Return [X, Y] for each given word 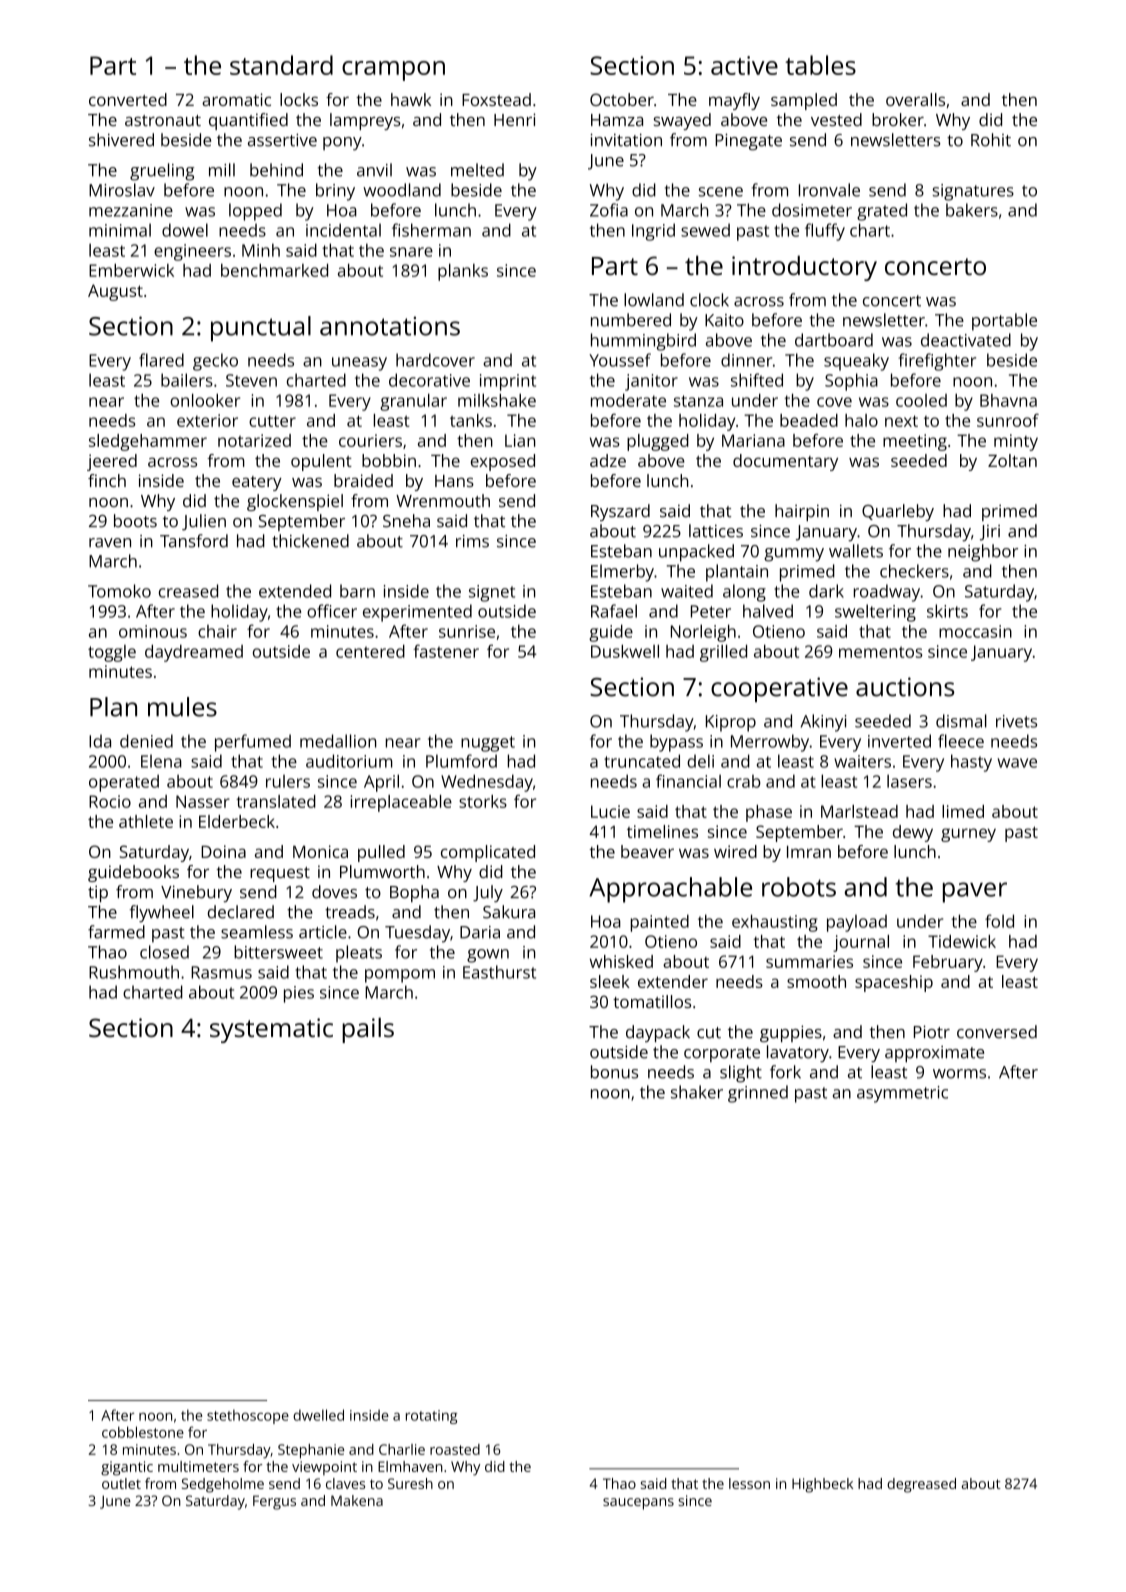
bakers [972, 210]
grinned [758, 1094]
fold [999, 921]
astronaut [163, 120]
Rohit [991, 140]
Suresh [410, 1483]
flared [161, 360]
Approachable [670, 890]
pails [368, 1030]
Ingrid [653, 232]
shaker [697, 1092]
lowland [654, 300]
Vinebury [196, 893]
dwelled [318, 1415]
